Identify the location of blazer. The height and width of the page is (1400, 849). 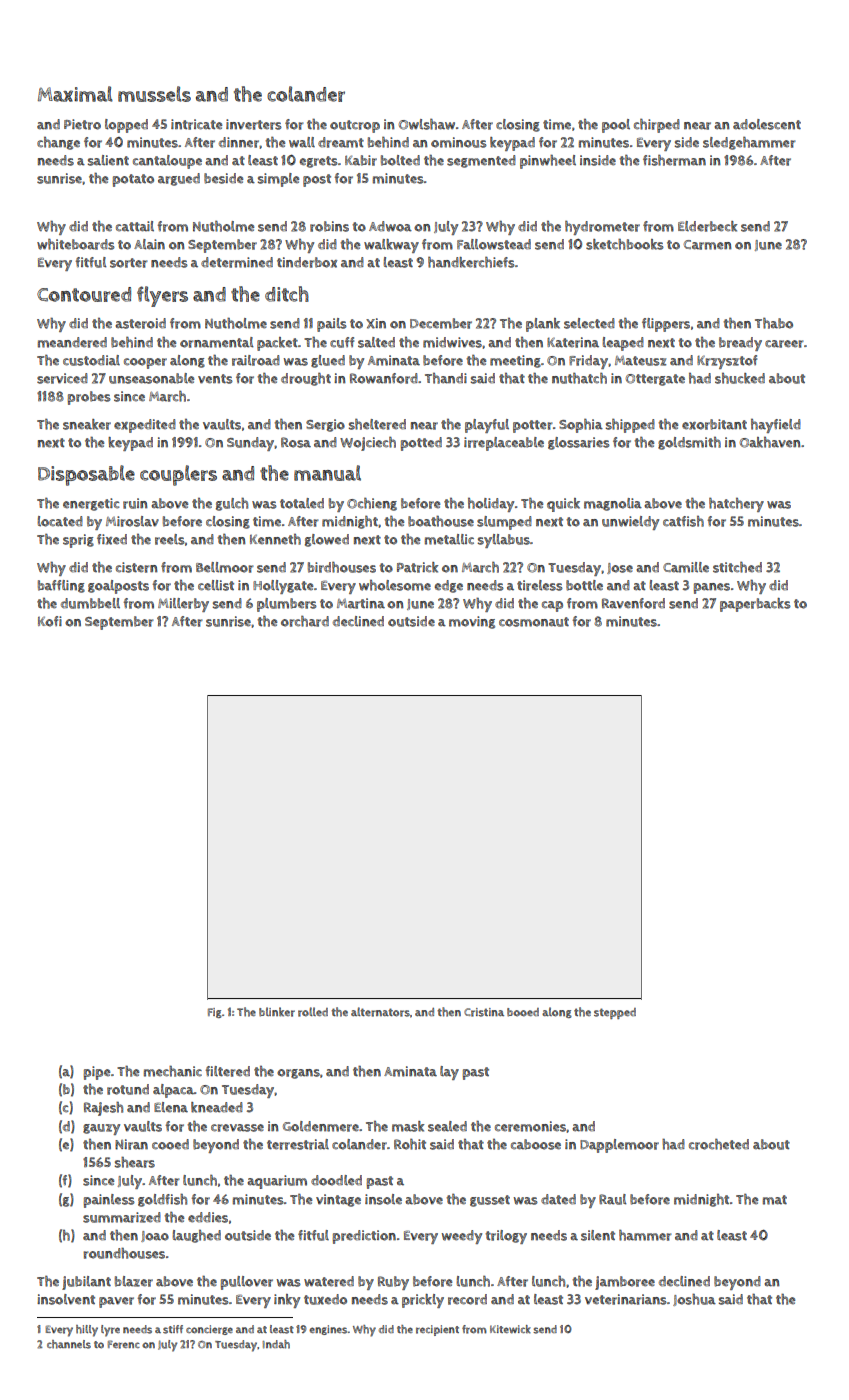
(134, 1281).
